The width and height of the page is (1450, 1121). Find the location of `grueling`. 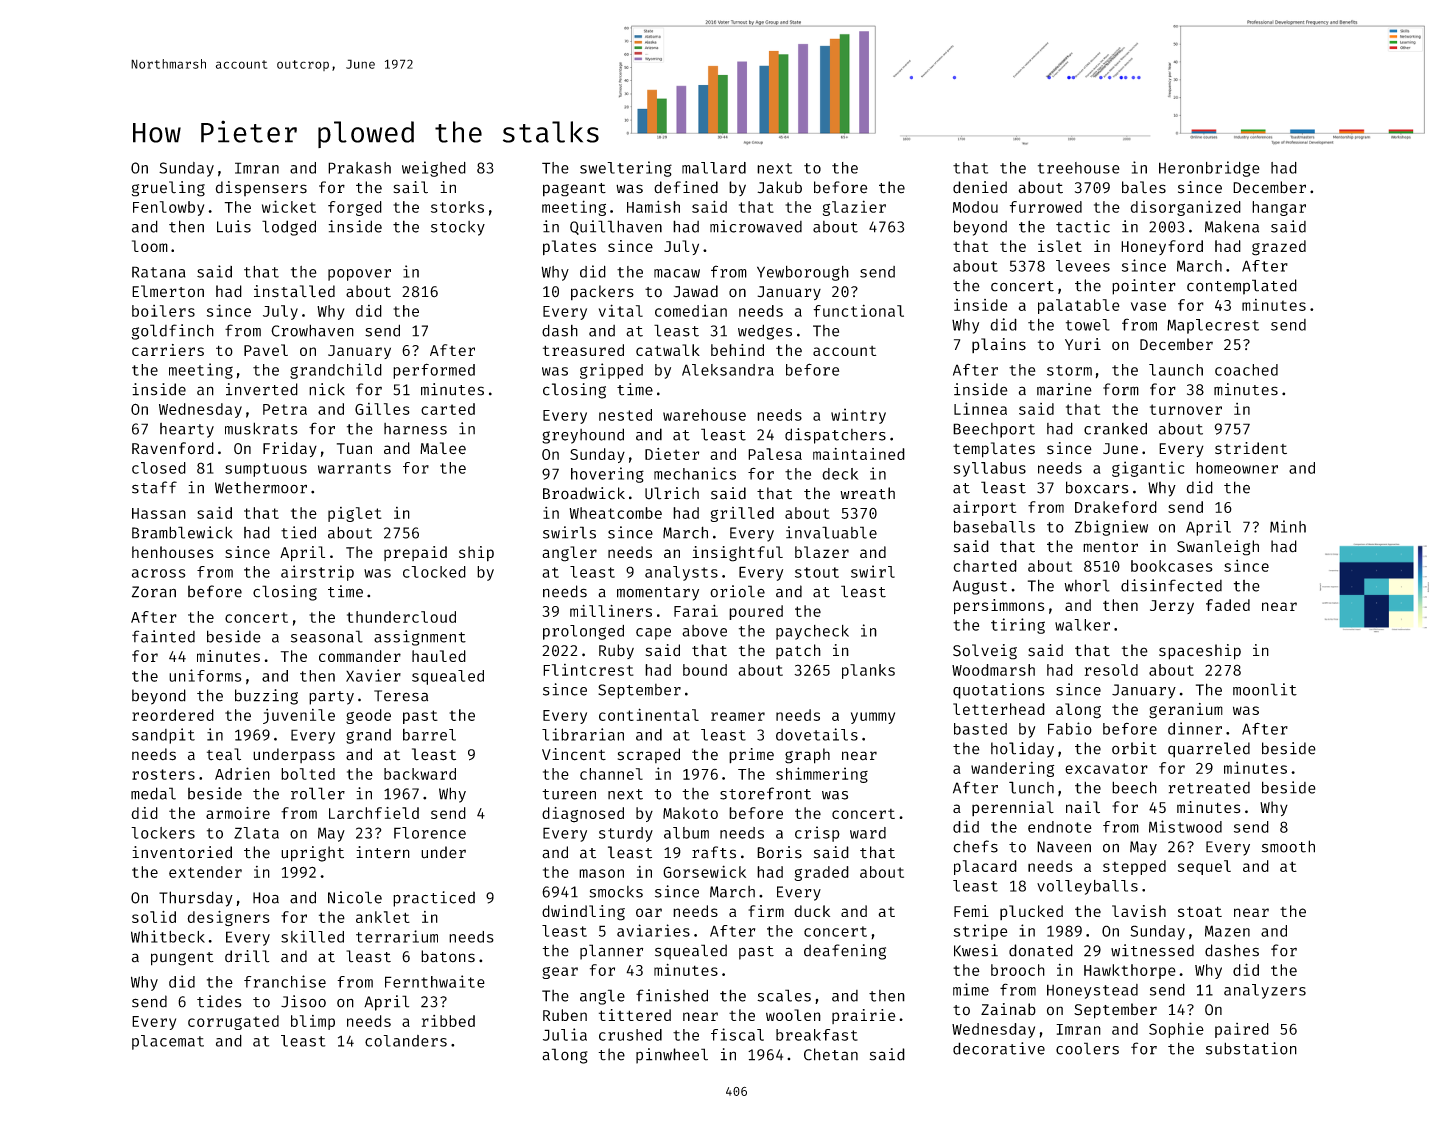

grueling is located at coordinates (168, 189).
